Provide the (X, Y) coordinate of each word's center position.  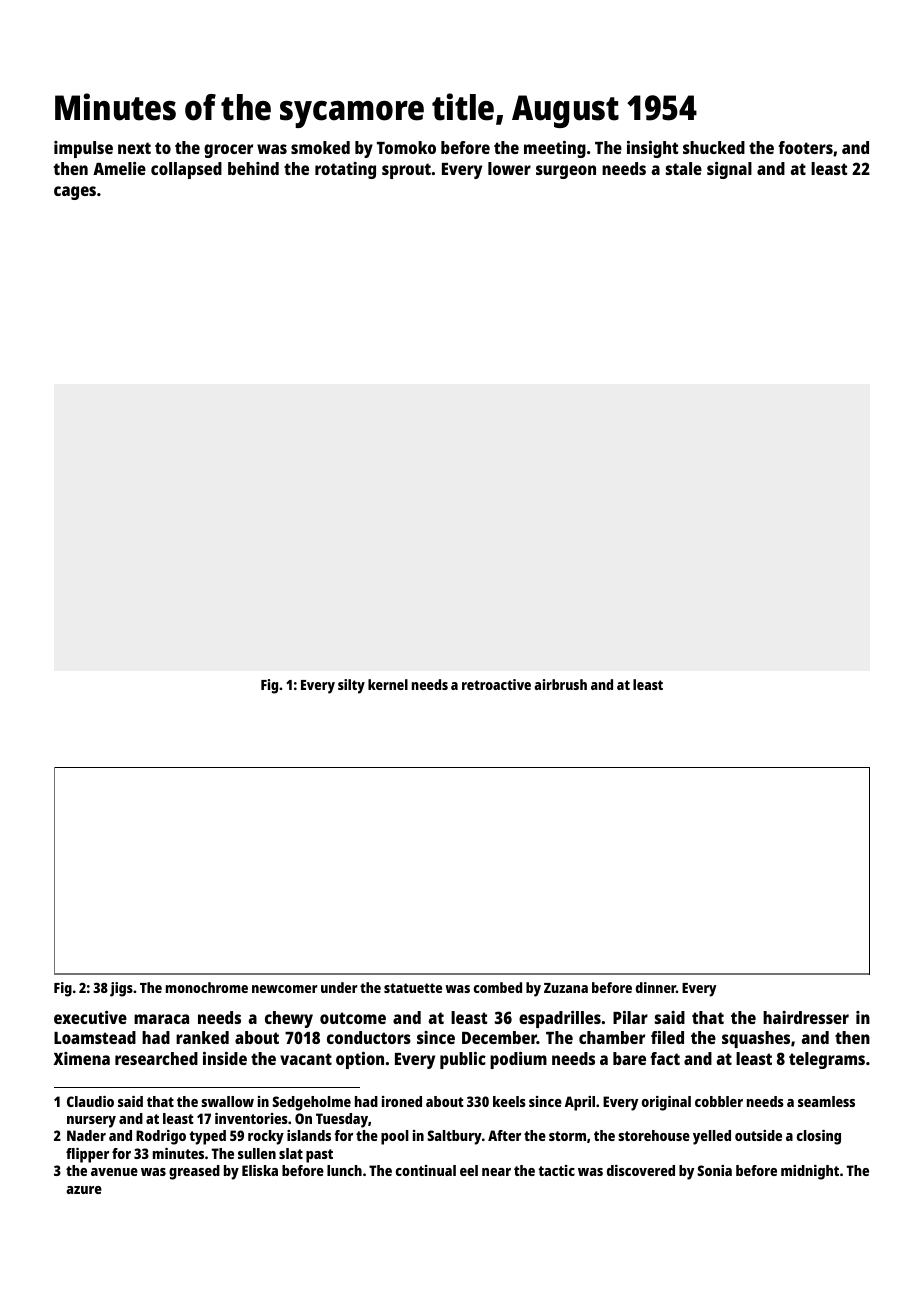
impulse (83, 149)
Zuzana (566, 988)
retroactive (496, 684)
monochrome (207, 987)
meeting (555, 149)
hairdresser (806, 1017)
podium (518, 1060)
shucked (714, 147)
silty (351, 686)
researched (156, 1058)
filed (667, 1037)
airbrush (560, 684)
